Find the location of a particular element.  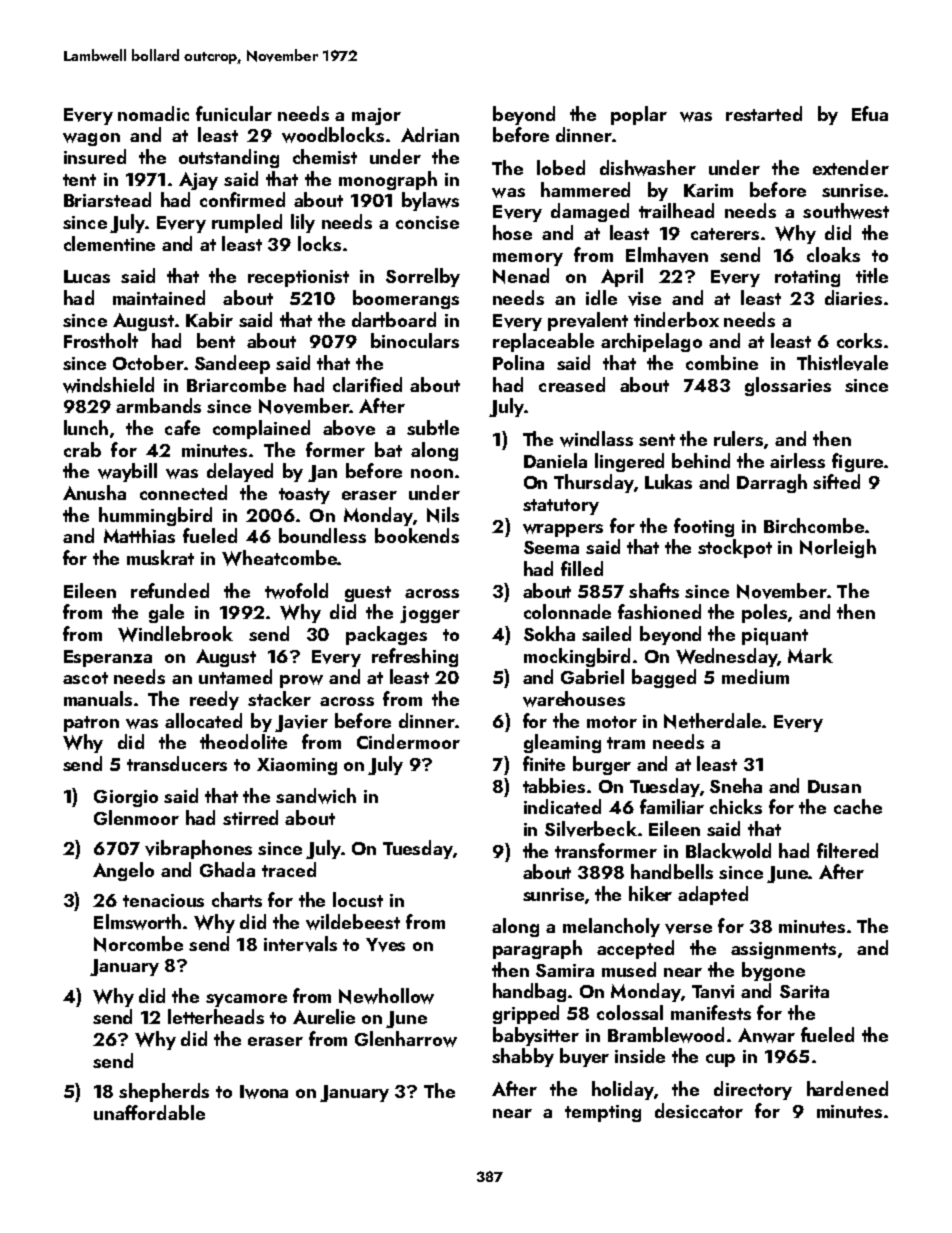

waybill is located at coordinates (127, 472).
